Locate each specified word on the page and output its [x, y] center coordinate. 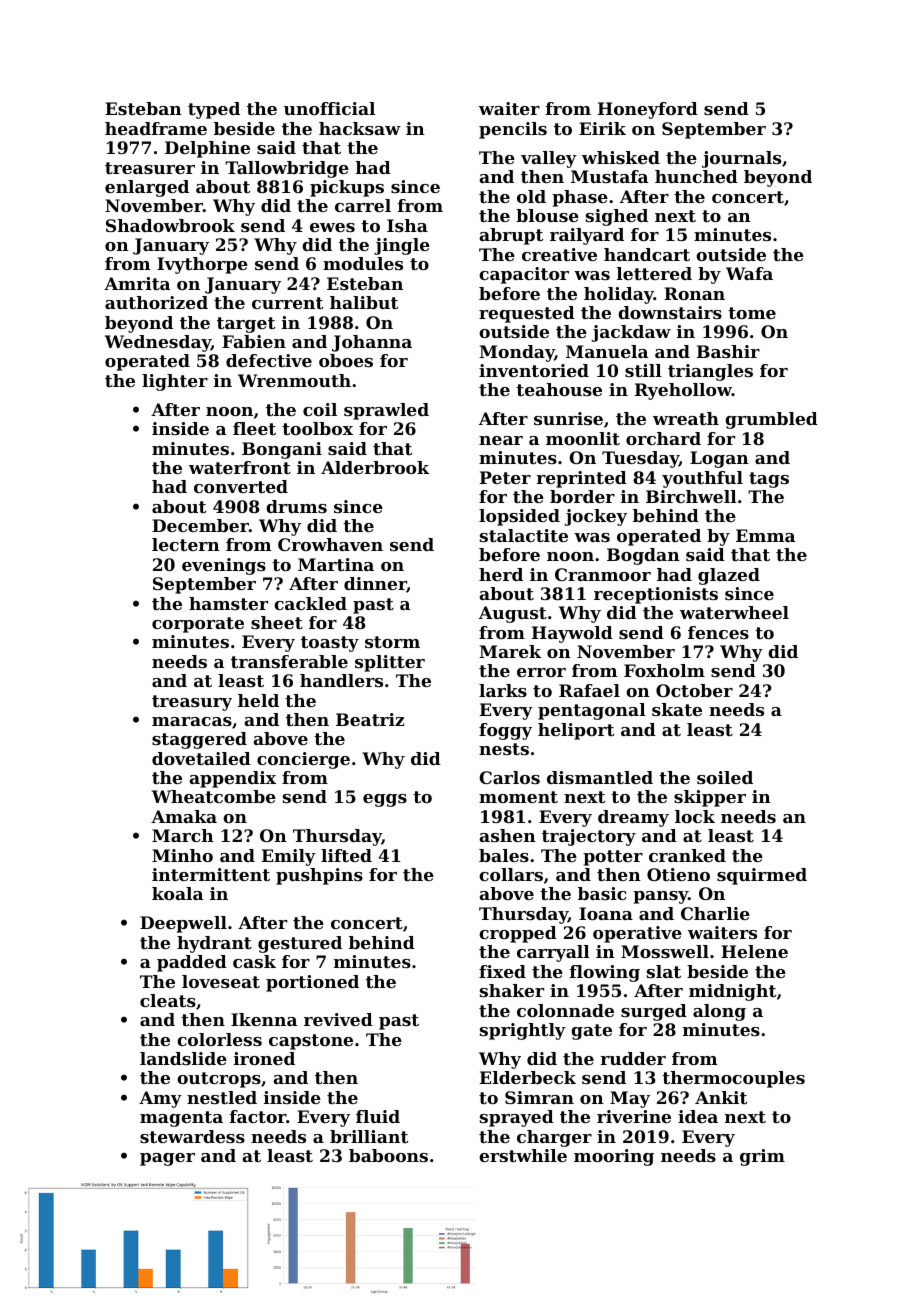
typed [214, 110]
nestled [222, 1097]
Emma [765, 535]
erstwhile [523, 1155]
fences [718, 632]
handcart [647, 254]
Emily [289, 857]
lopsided [519, 517]
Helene [754, 951]
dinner [375, 585]
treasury [192, 703]
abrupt [511, 236]
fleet [254, 428]
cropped [518, 934]
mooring [614, 1157]
